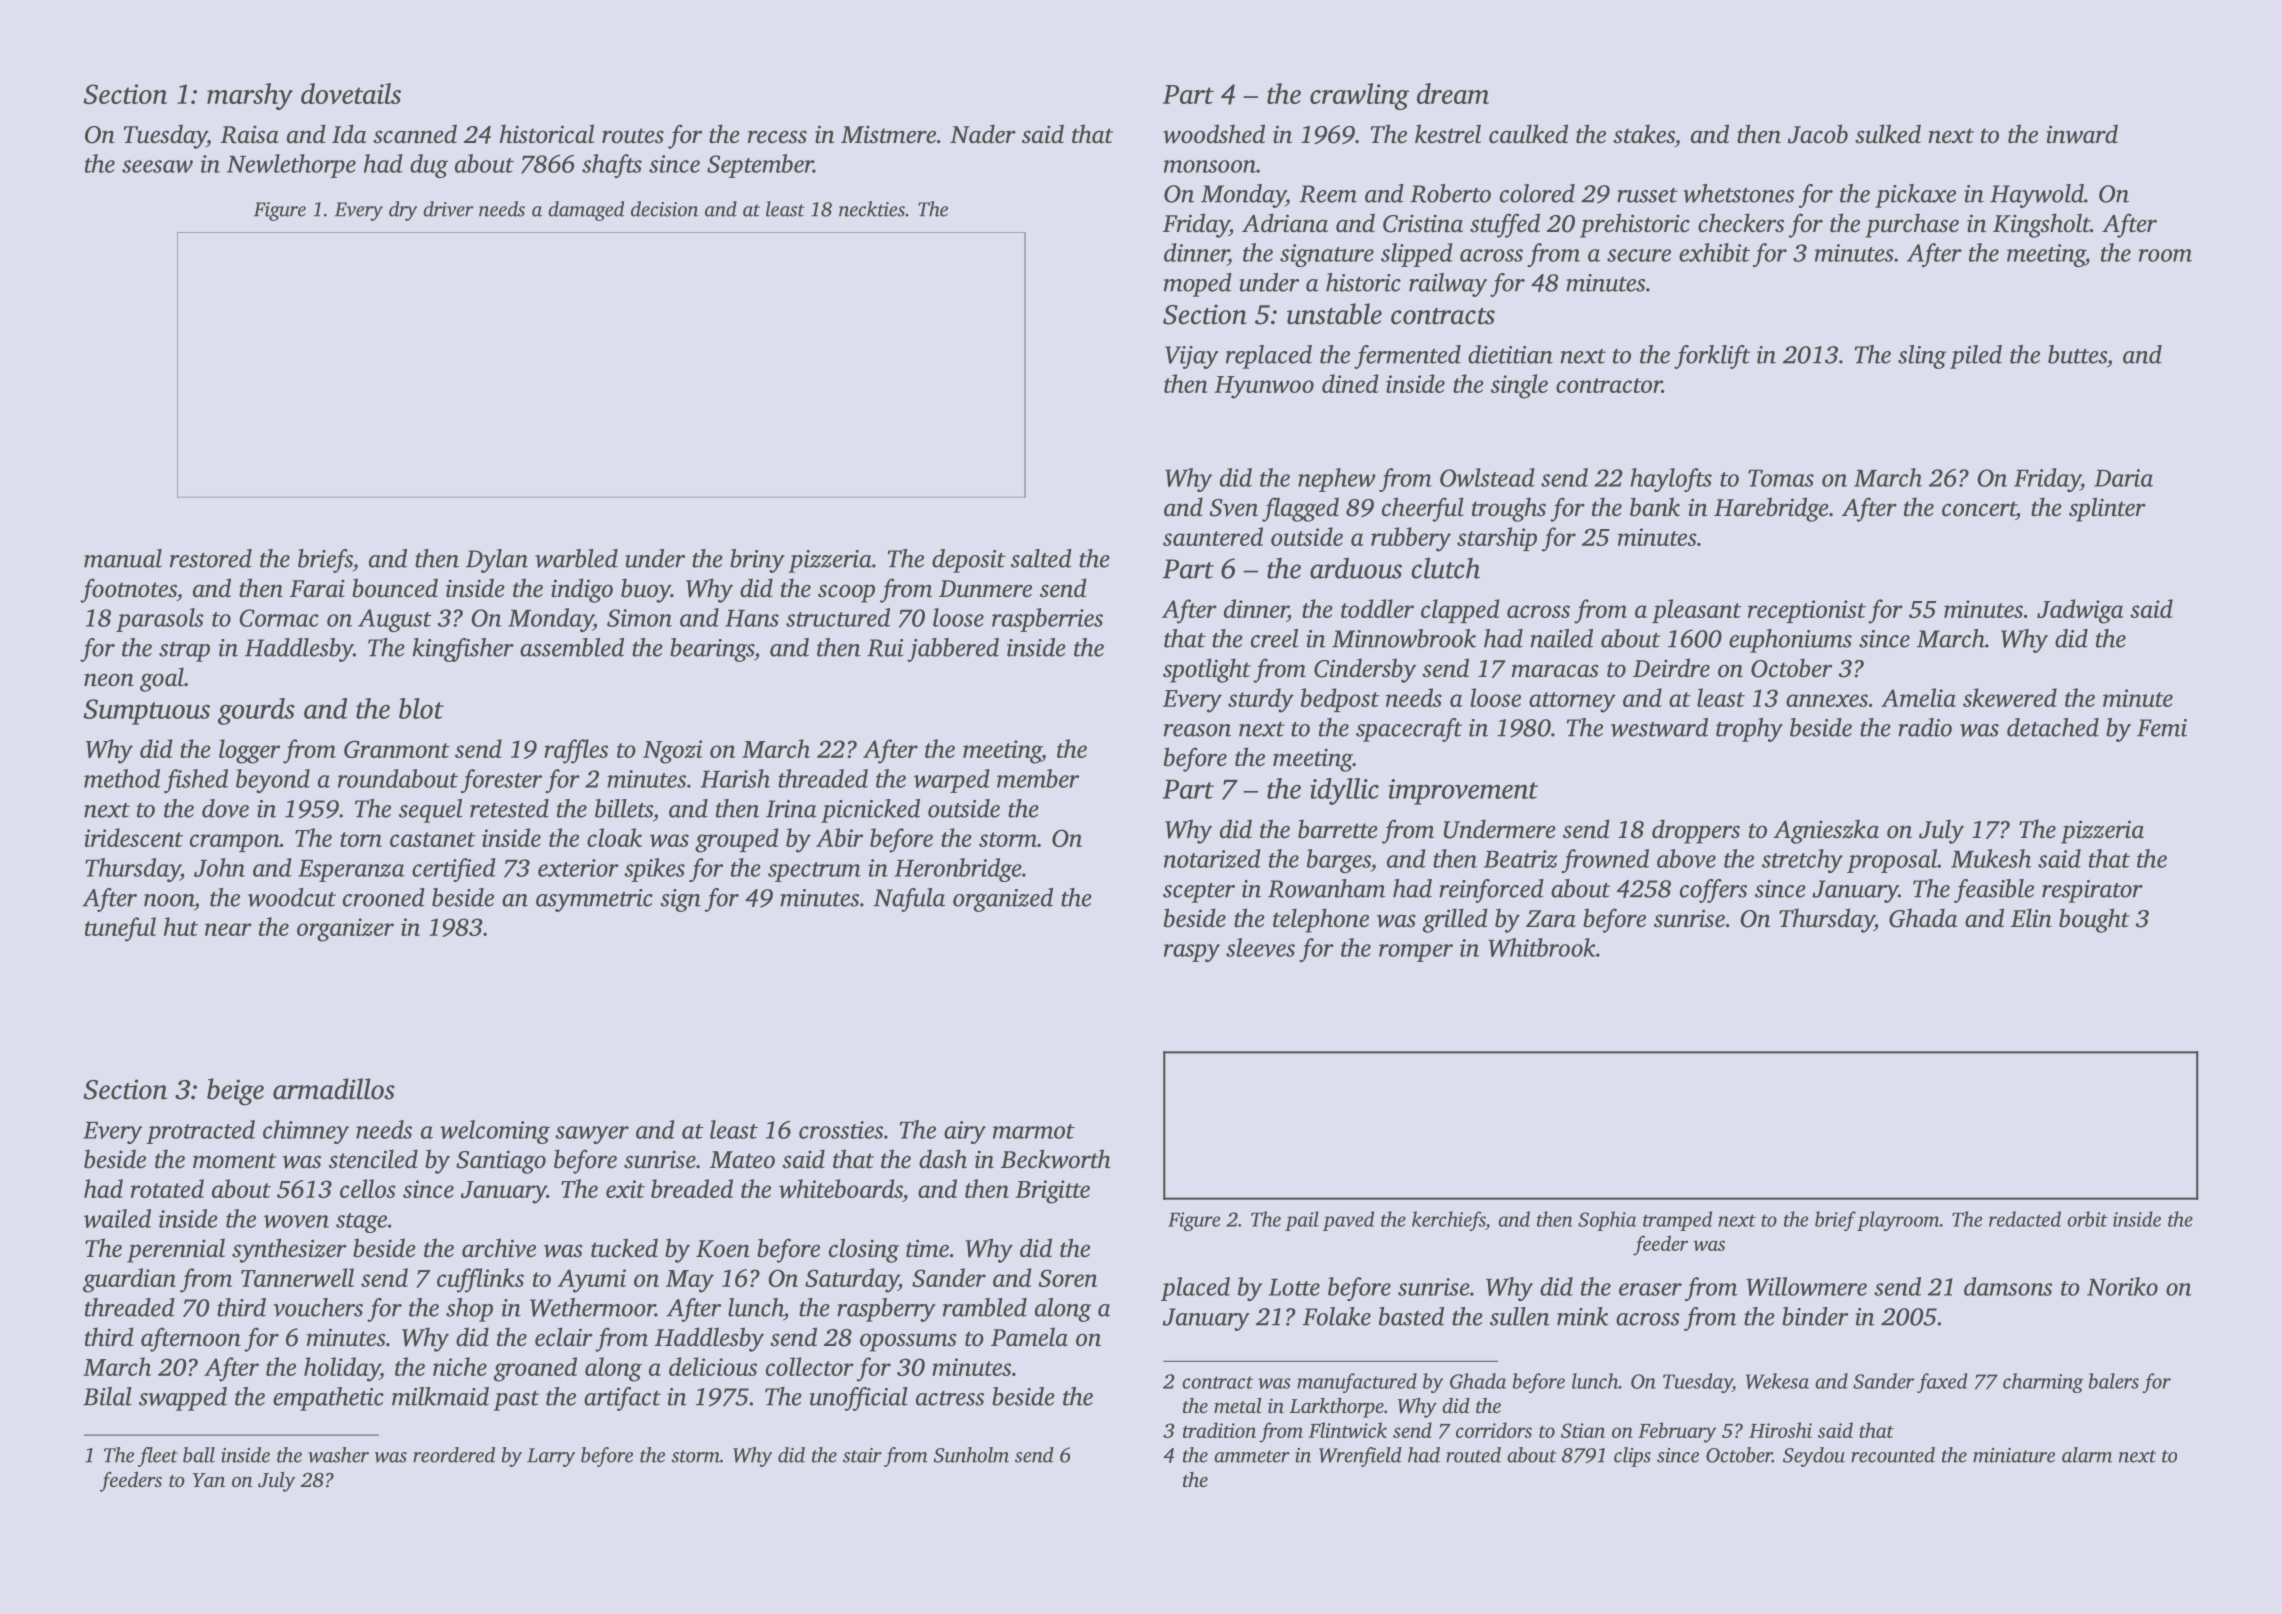  Describe the element at coordinates (1979, 509) in the screenshot. I see `concert` at that location.
